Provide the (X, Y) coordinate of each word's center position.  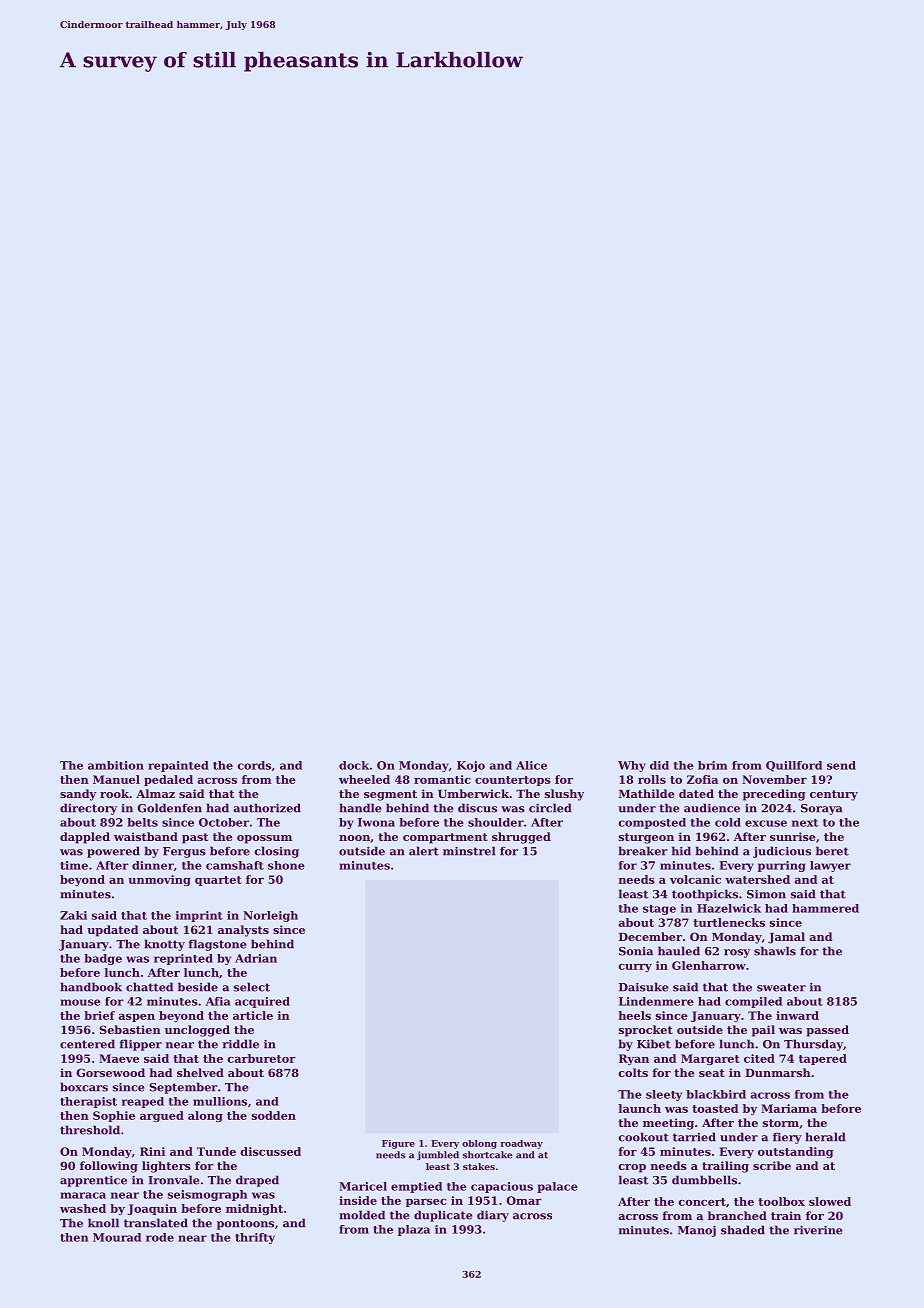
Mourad (117, 1237)
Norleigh (270, 916)
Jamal (786, 938)
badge (103, 959)
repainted (178, 766)
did (659, 765)
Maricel (363, 1186)
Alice (531, 765)
